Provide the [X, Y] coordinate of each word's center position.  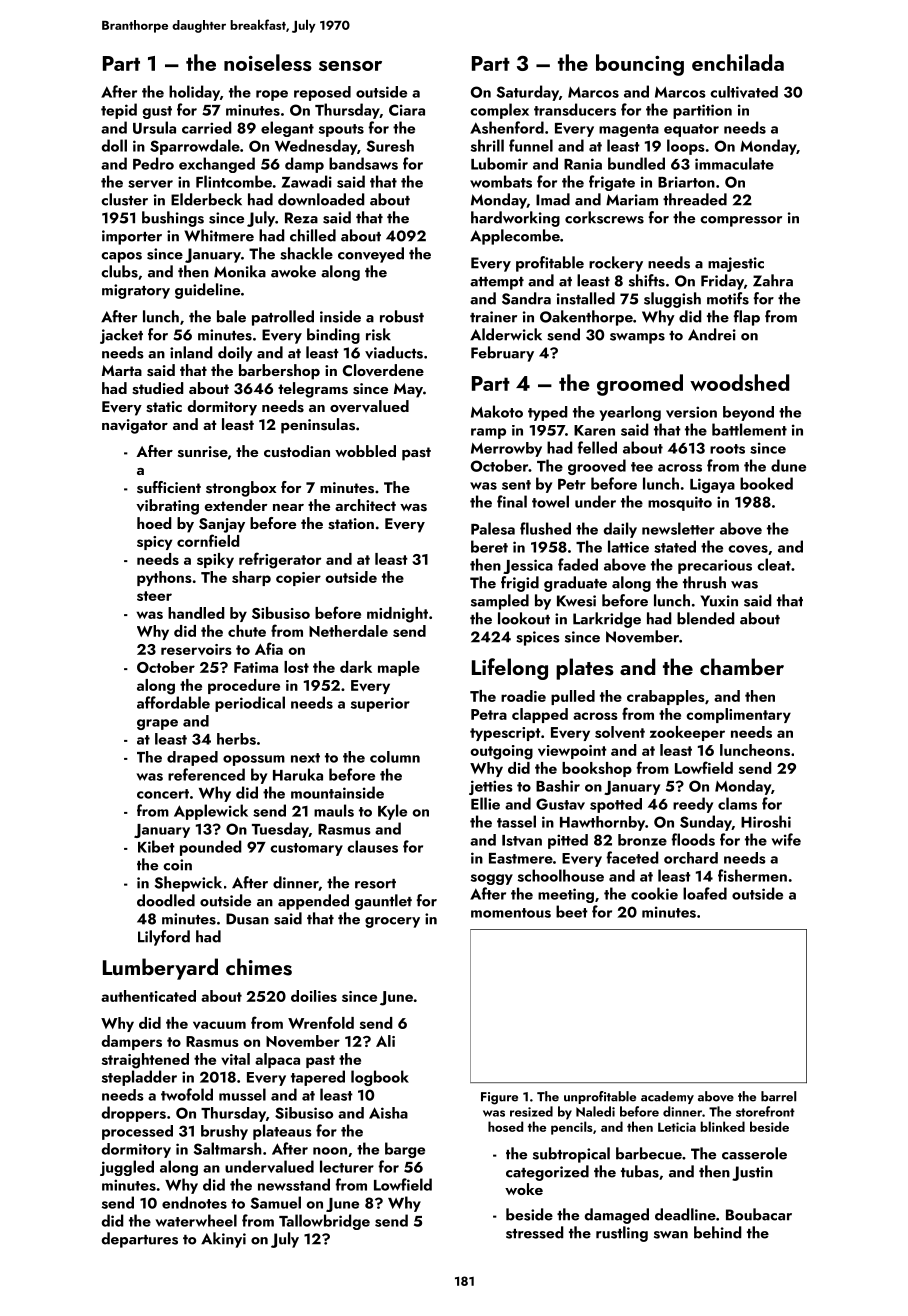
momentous [511, 913]
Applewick [211, 812]
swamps [637, 338]
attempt [497, 283]
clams [737, 803]
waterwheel [196, 1220]
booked [766, 483]
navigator [135, 426]
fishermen [752, 875]
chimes [259, 967]
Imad [553, 199]
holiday [194, 93]
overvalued [369, 406]
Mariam [632, 200]
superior [380, 704]
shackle [306, 253]
